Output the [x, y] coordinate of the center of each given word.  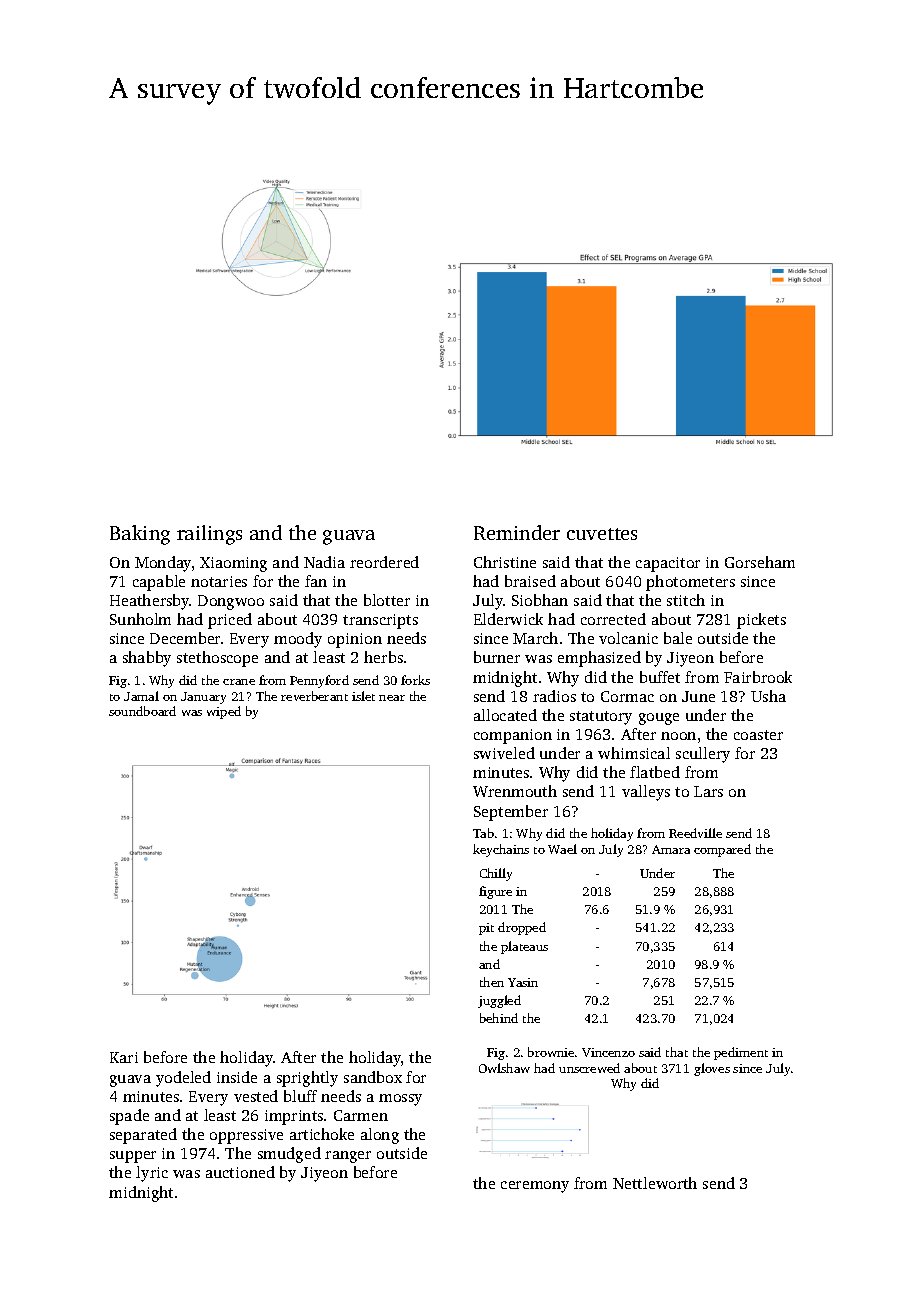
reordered [384, 562]
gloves [712, 1069]
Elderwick [508, 619]
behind [499, 1018]
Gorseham [760, 562]
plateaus [524, 947]
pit [486, 929]
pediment [741, 1053]
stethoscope [217, 659]
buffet [660, 677]
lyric [152, 1174]
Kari [124, 1057]
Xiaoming [233, 564]
